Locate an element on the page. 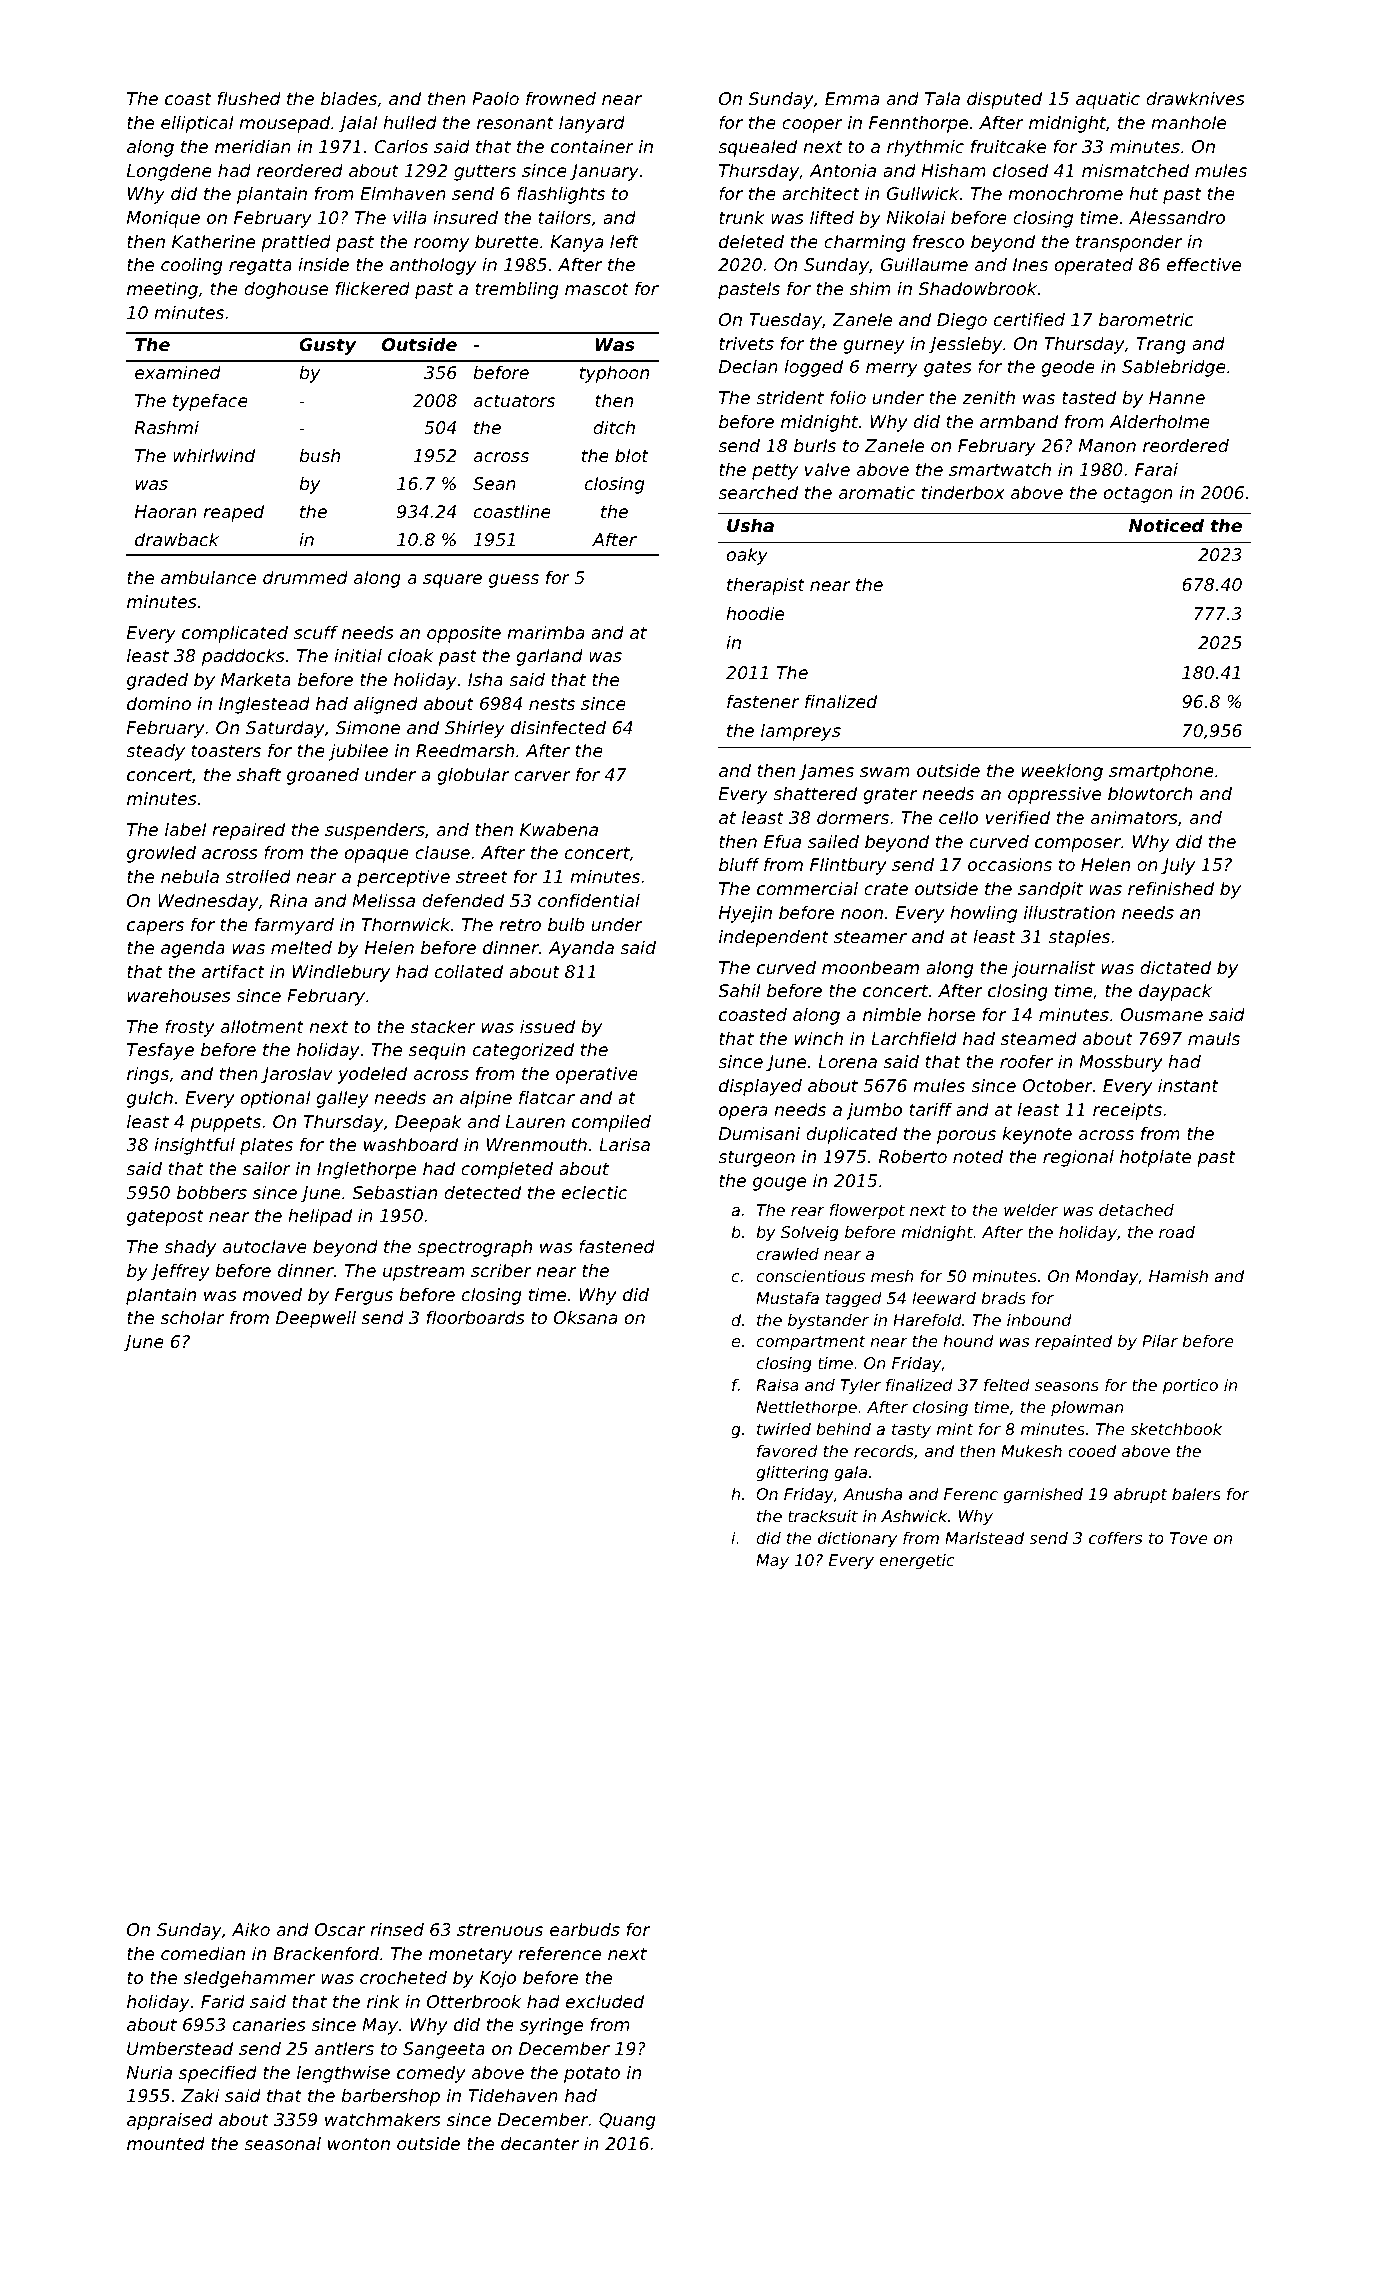 The height and width of the image is (2269, 1377). January is located at coordinates (604, 172).
